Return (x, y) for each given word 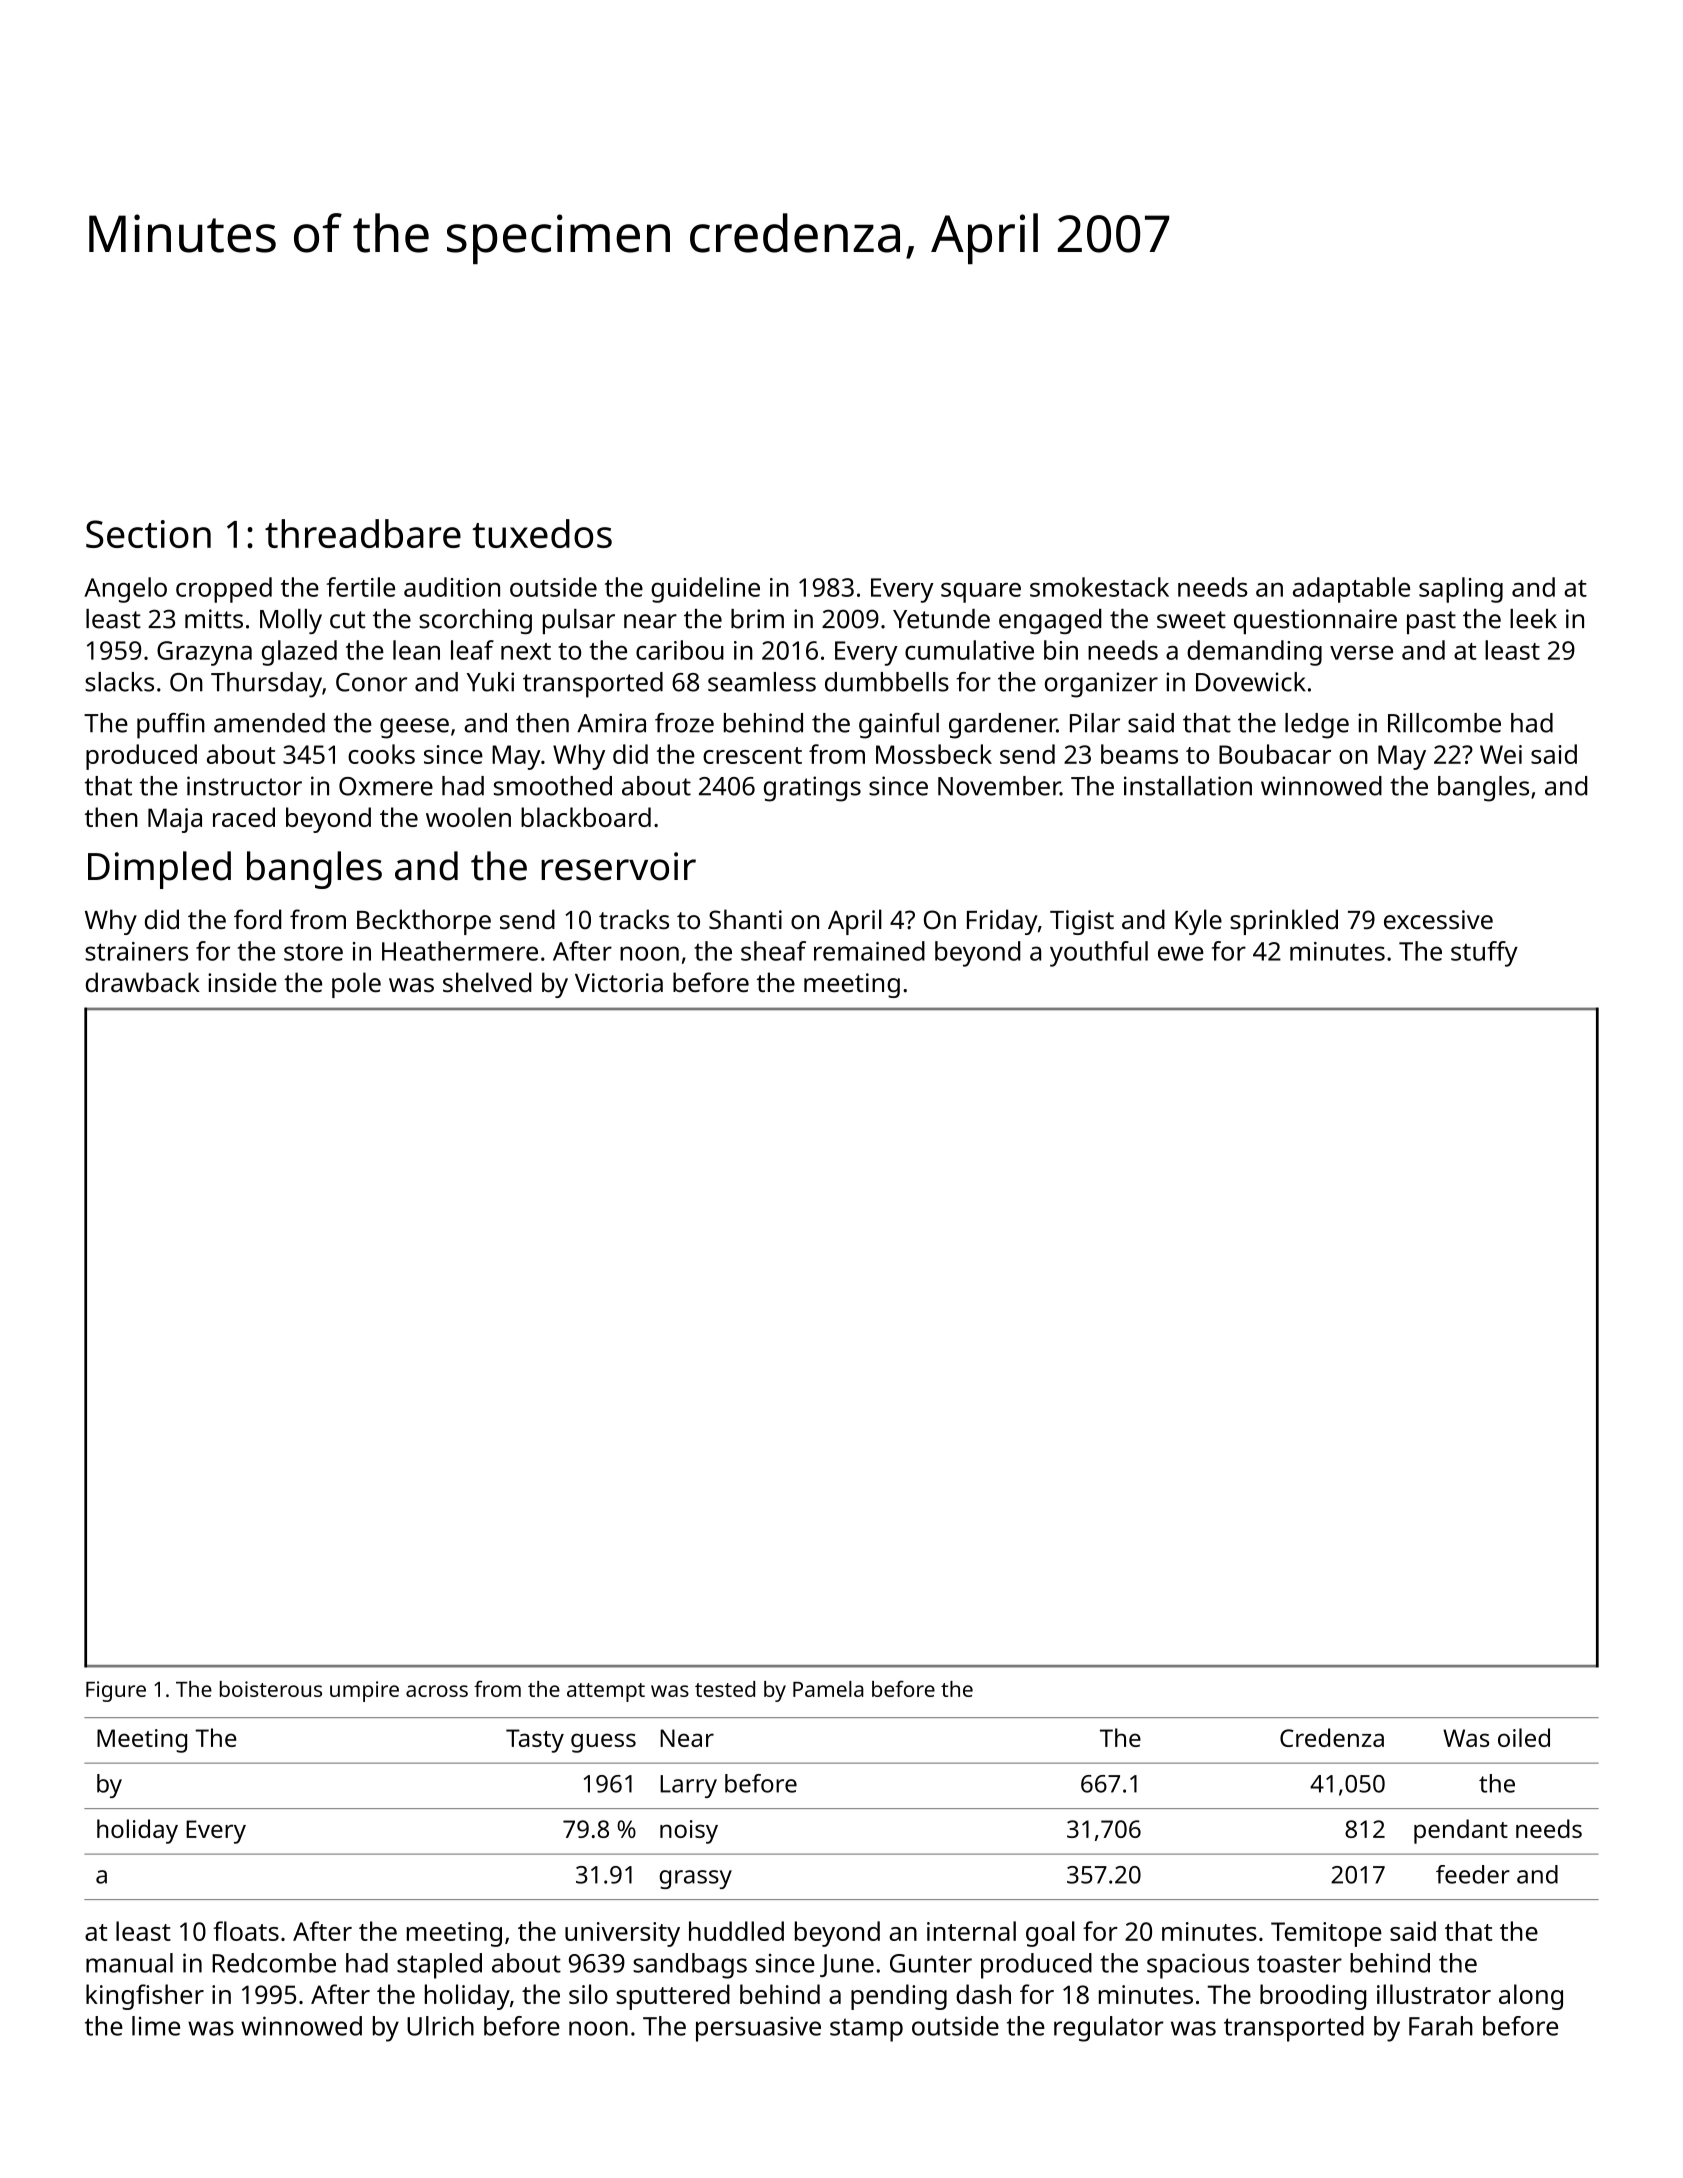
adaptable (1351, 590)
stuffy (1484, 954)
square (981, 592)
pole (356, 985)
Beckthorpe (424, 922)
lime (156, 2026)
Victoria (619, 982)
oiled (1524, 1737)
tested (725, 1689)
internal (971, 1931)
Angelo (125, 590)
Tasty (535, 1741)
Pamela (828, 1689)
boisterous (271, 1689)
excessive (1438, 919)
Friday (1002, 922)
